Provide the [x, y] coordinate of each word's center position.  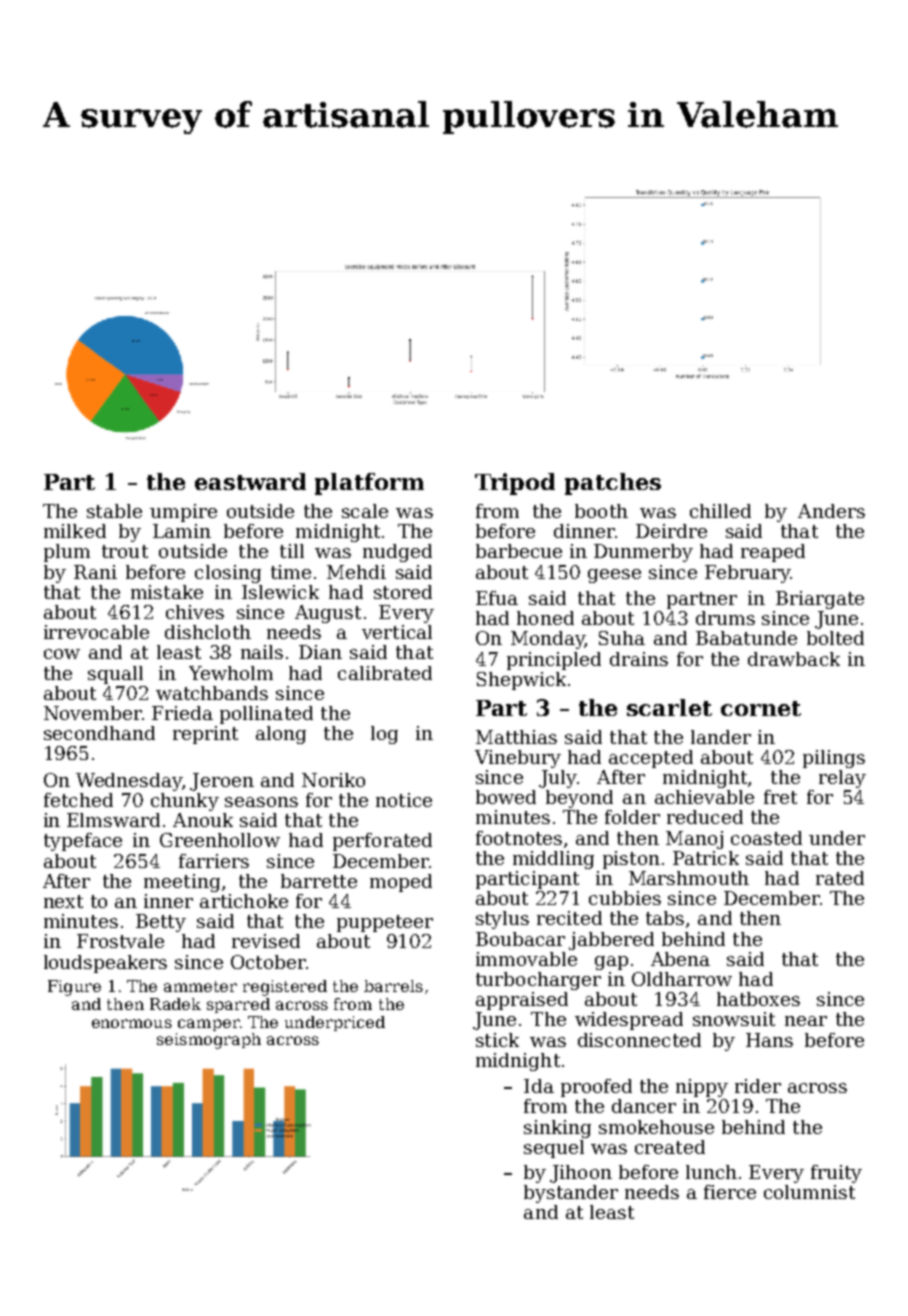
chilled [720, 511]
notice [404, 800]
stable [114, 511]
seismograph [209, 1041]
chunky [185, 802]
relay [842, 779]
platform [369, 484]
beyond [579, 799]
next [63, 901]
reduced [705, 817]
